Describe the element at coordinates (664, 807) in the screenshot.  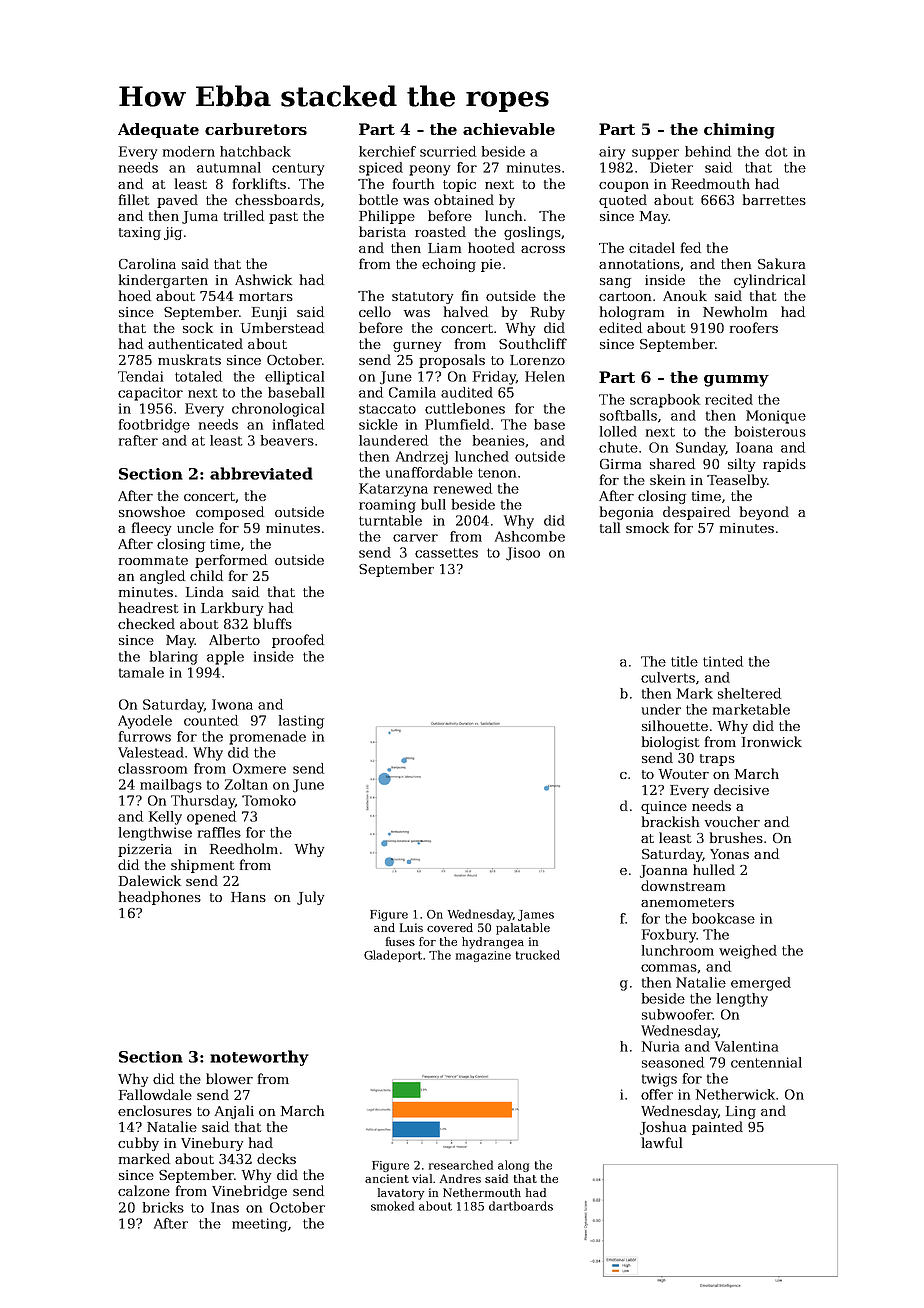
I see `quince` at that location.
